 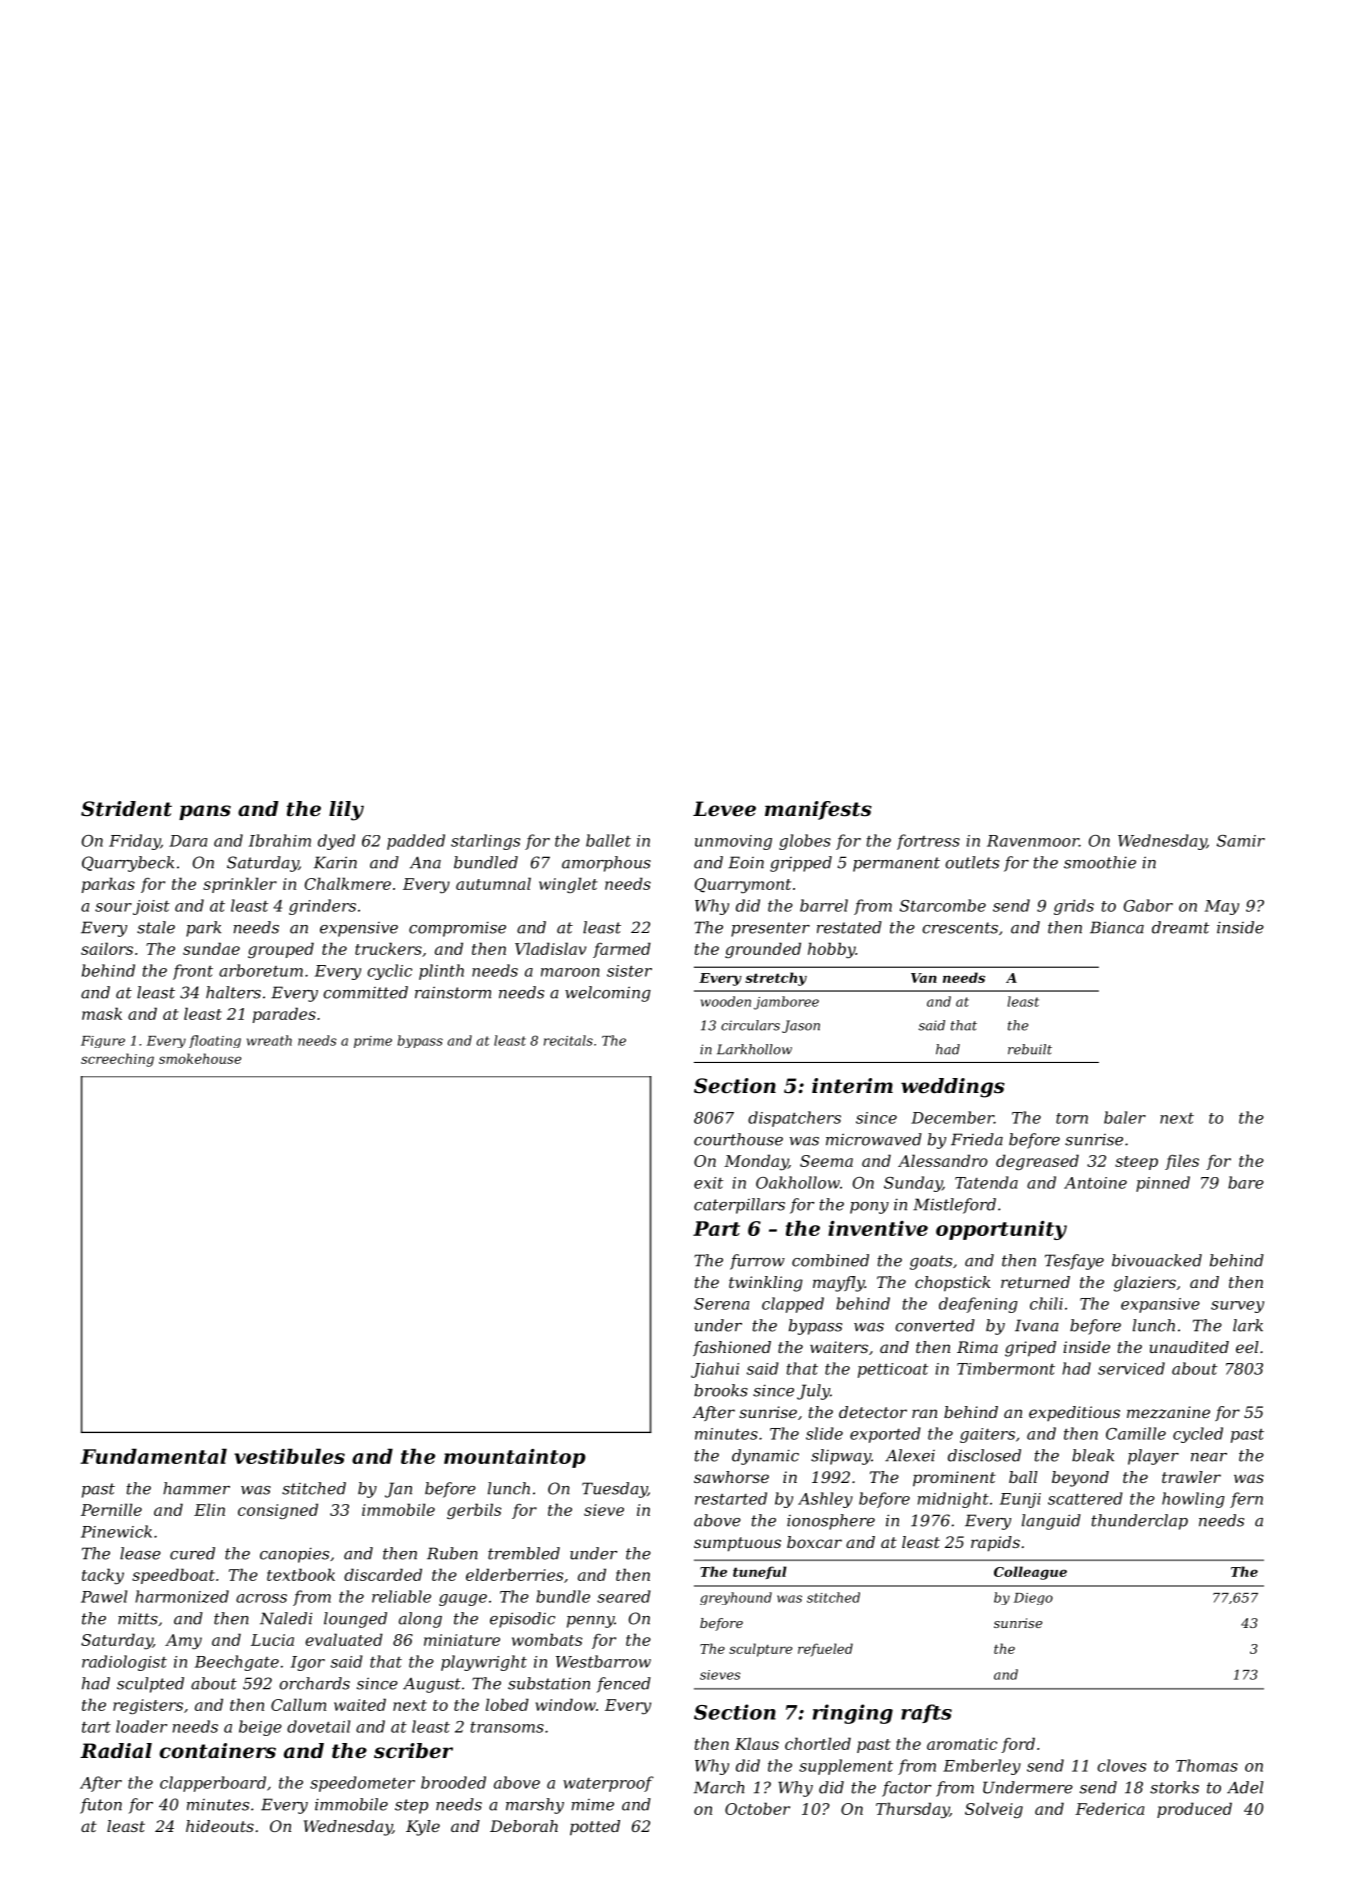 I want to click on fern, so click(x=1246, y=1500).
